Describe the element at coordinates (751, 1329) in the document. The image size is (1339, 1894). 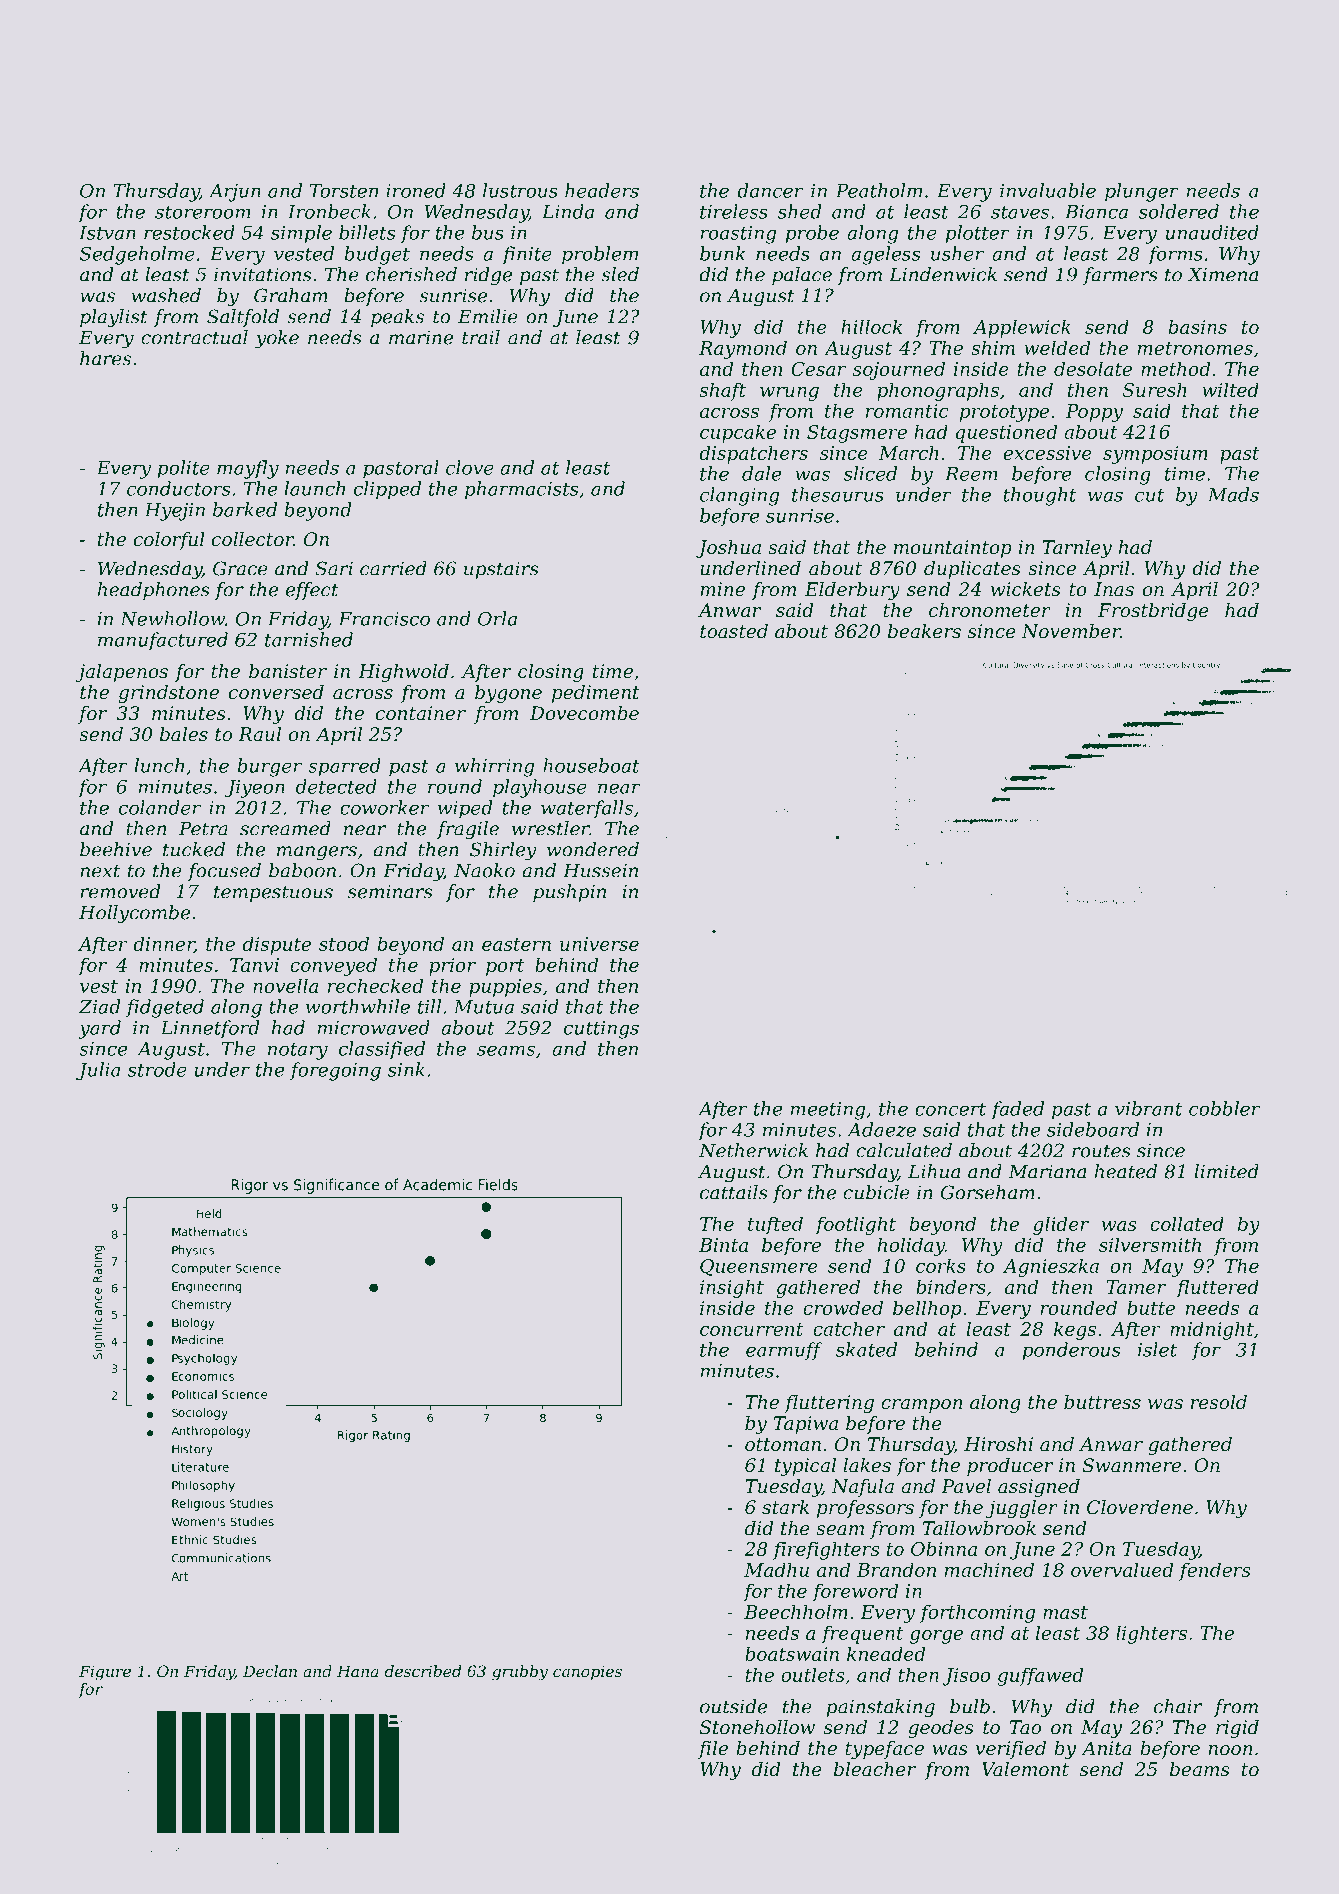
I see `concurrent` at that location.
